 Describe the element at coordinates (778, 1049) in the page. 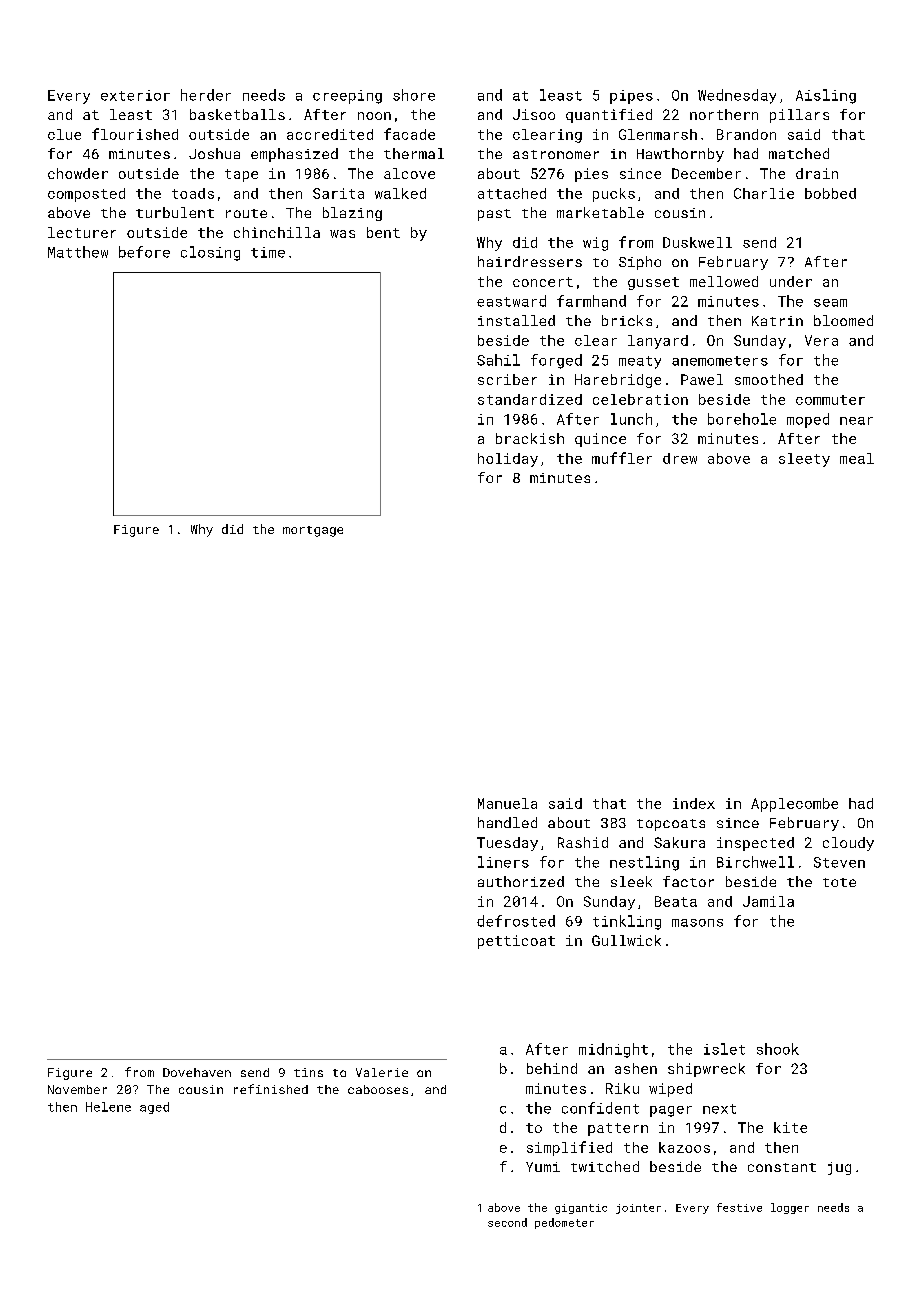

I see `shook` at that location.
